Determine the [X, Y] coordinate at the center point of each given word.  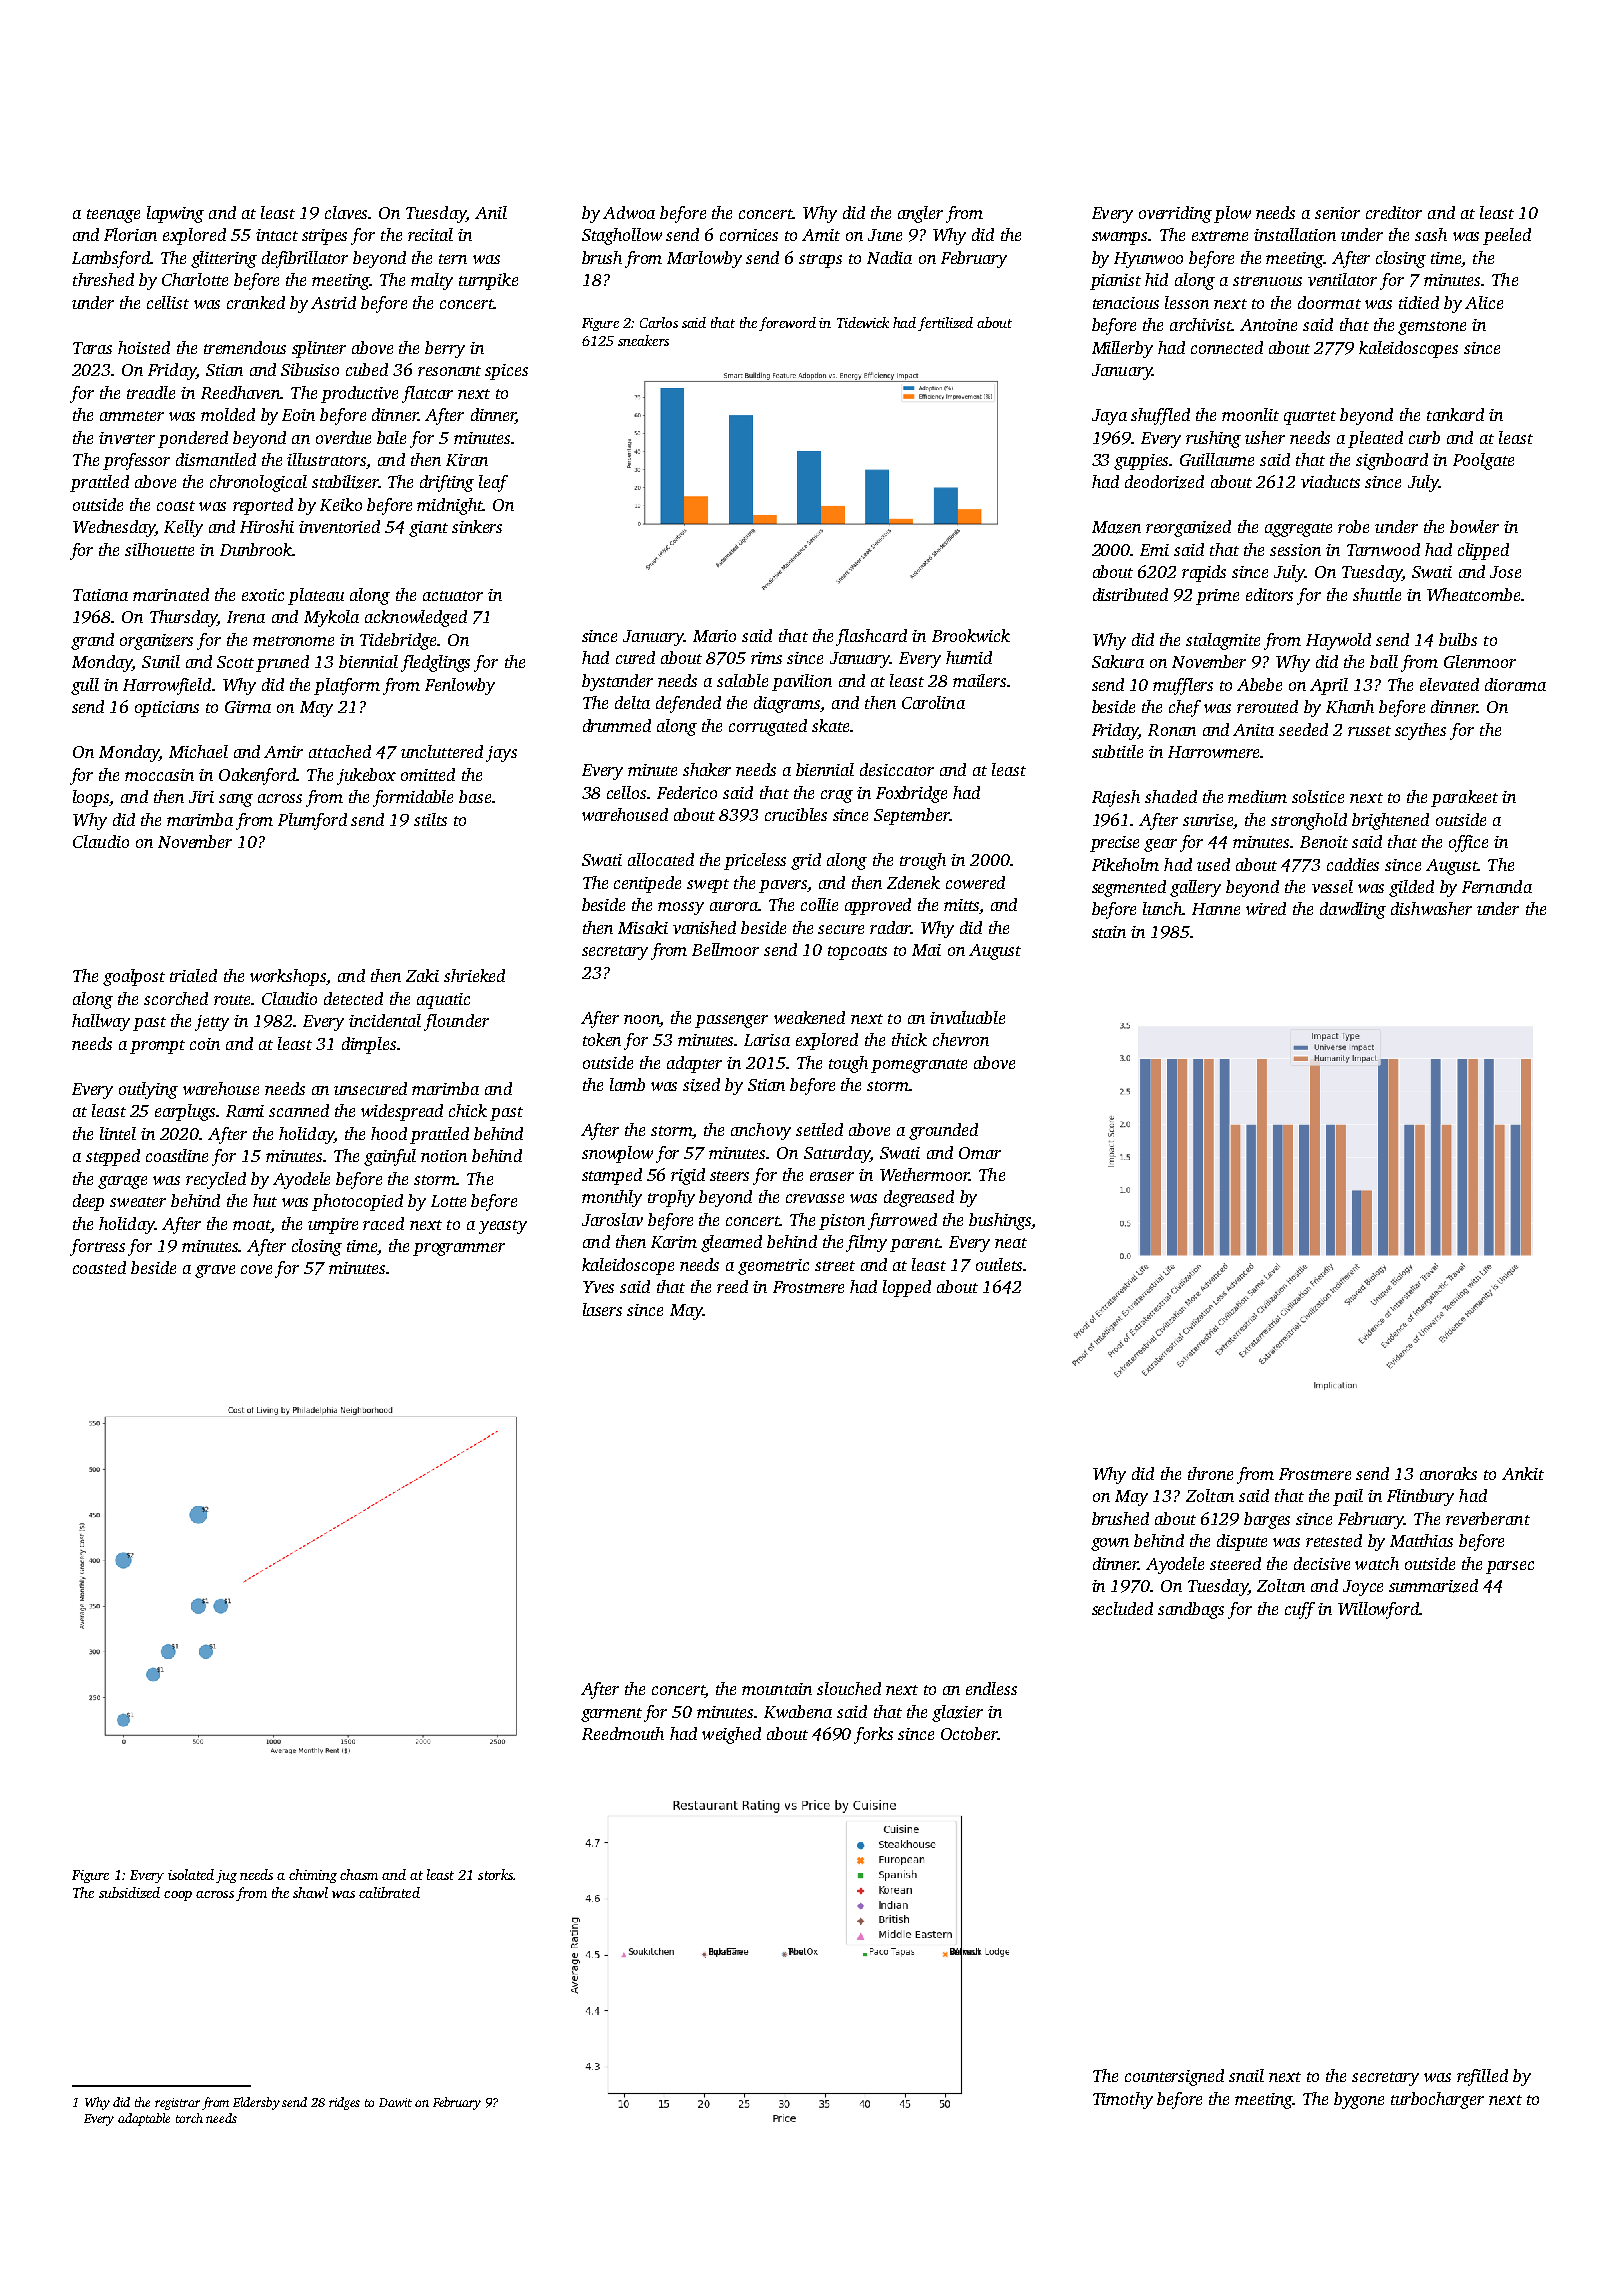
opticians [167, 709]
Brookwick [971, 635]
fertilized [945, 324]
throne [1210, 1473]
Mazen [1116, 527]
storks [495, 1874]
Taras [92, 348]
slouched [849, 1688]
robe [1353, 526]
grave [215, 1271]
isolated [191, 1874]
